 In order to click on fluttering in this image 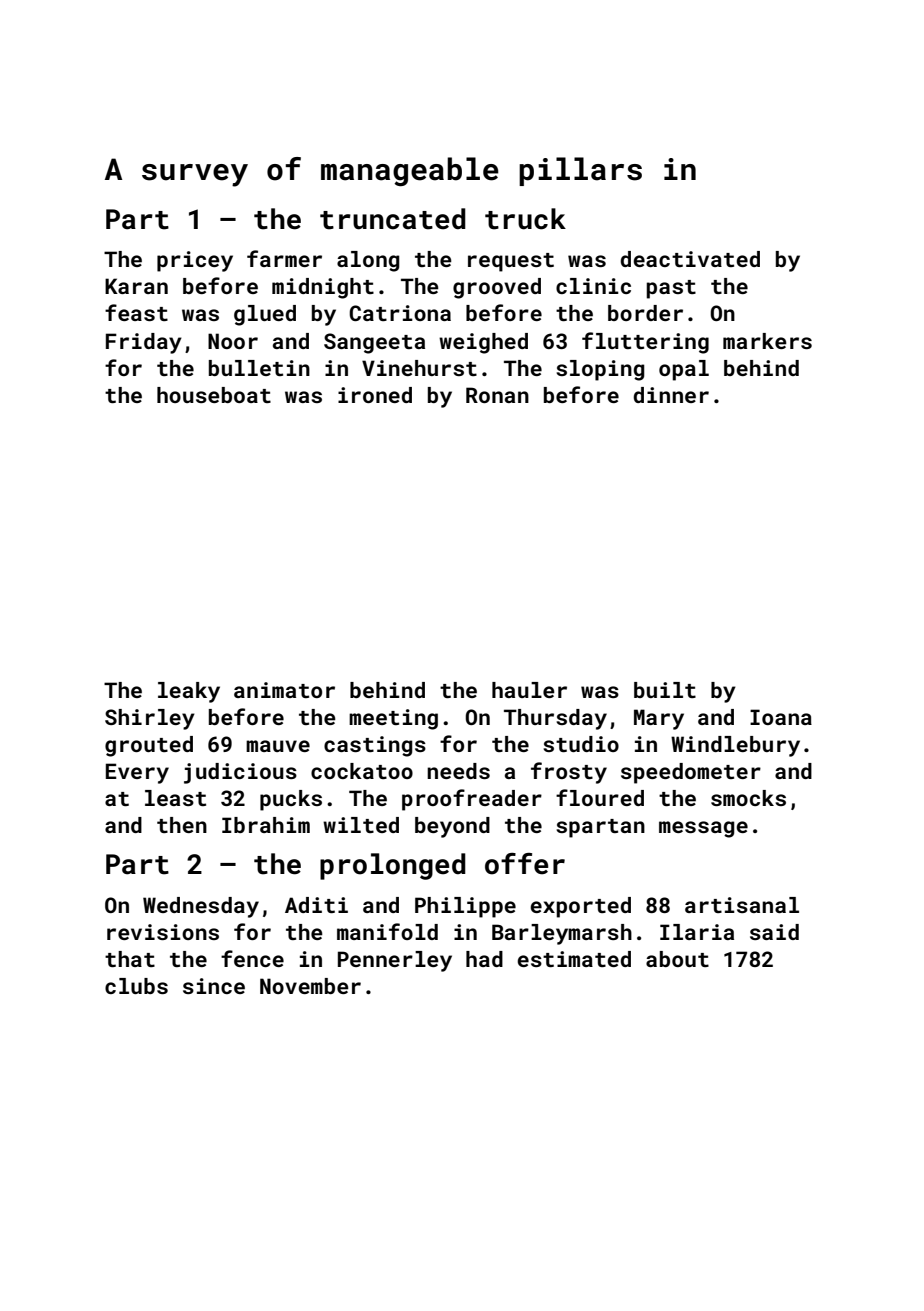, I will do `click(645, 343)`.
